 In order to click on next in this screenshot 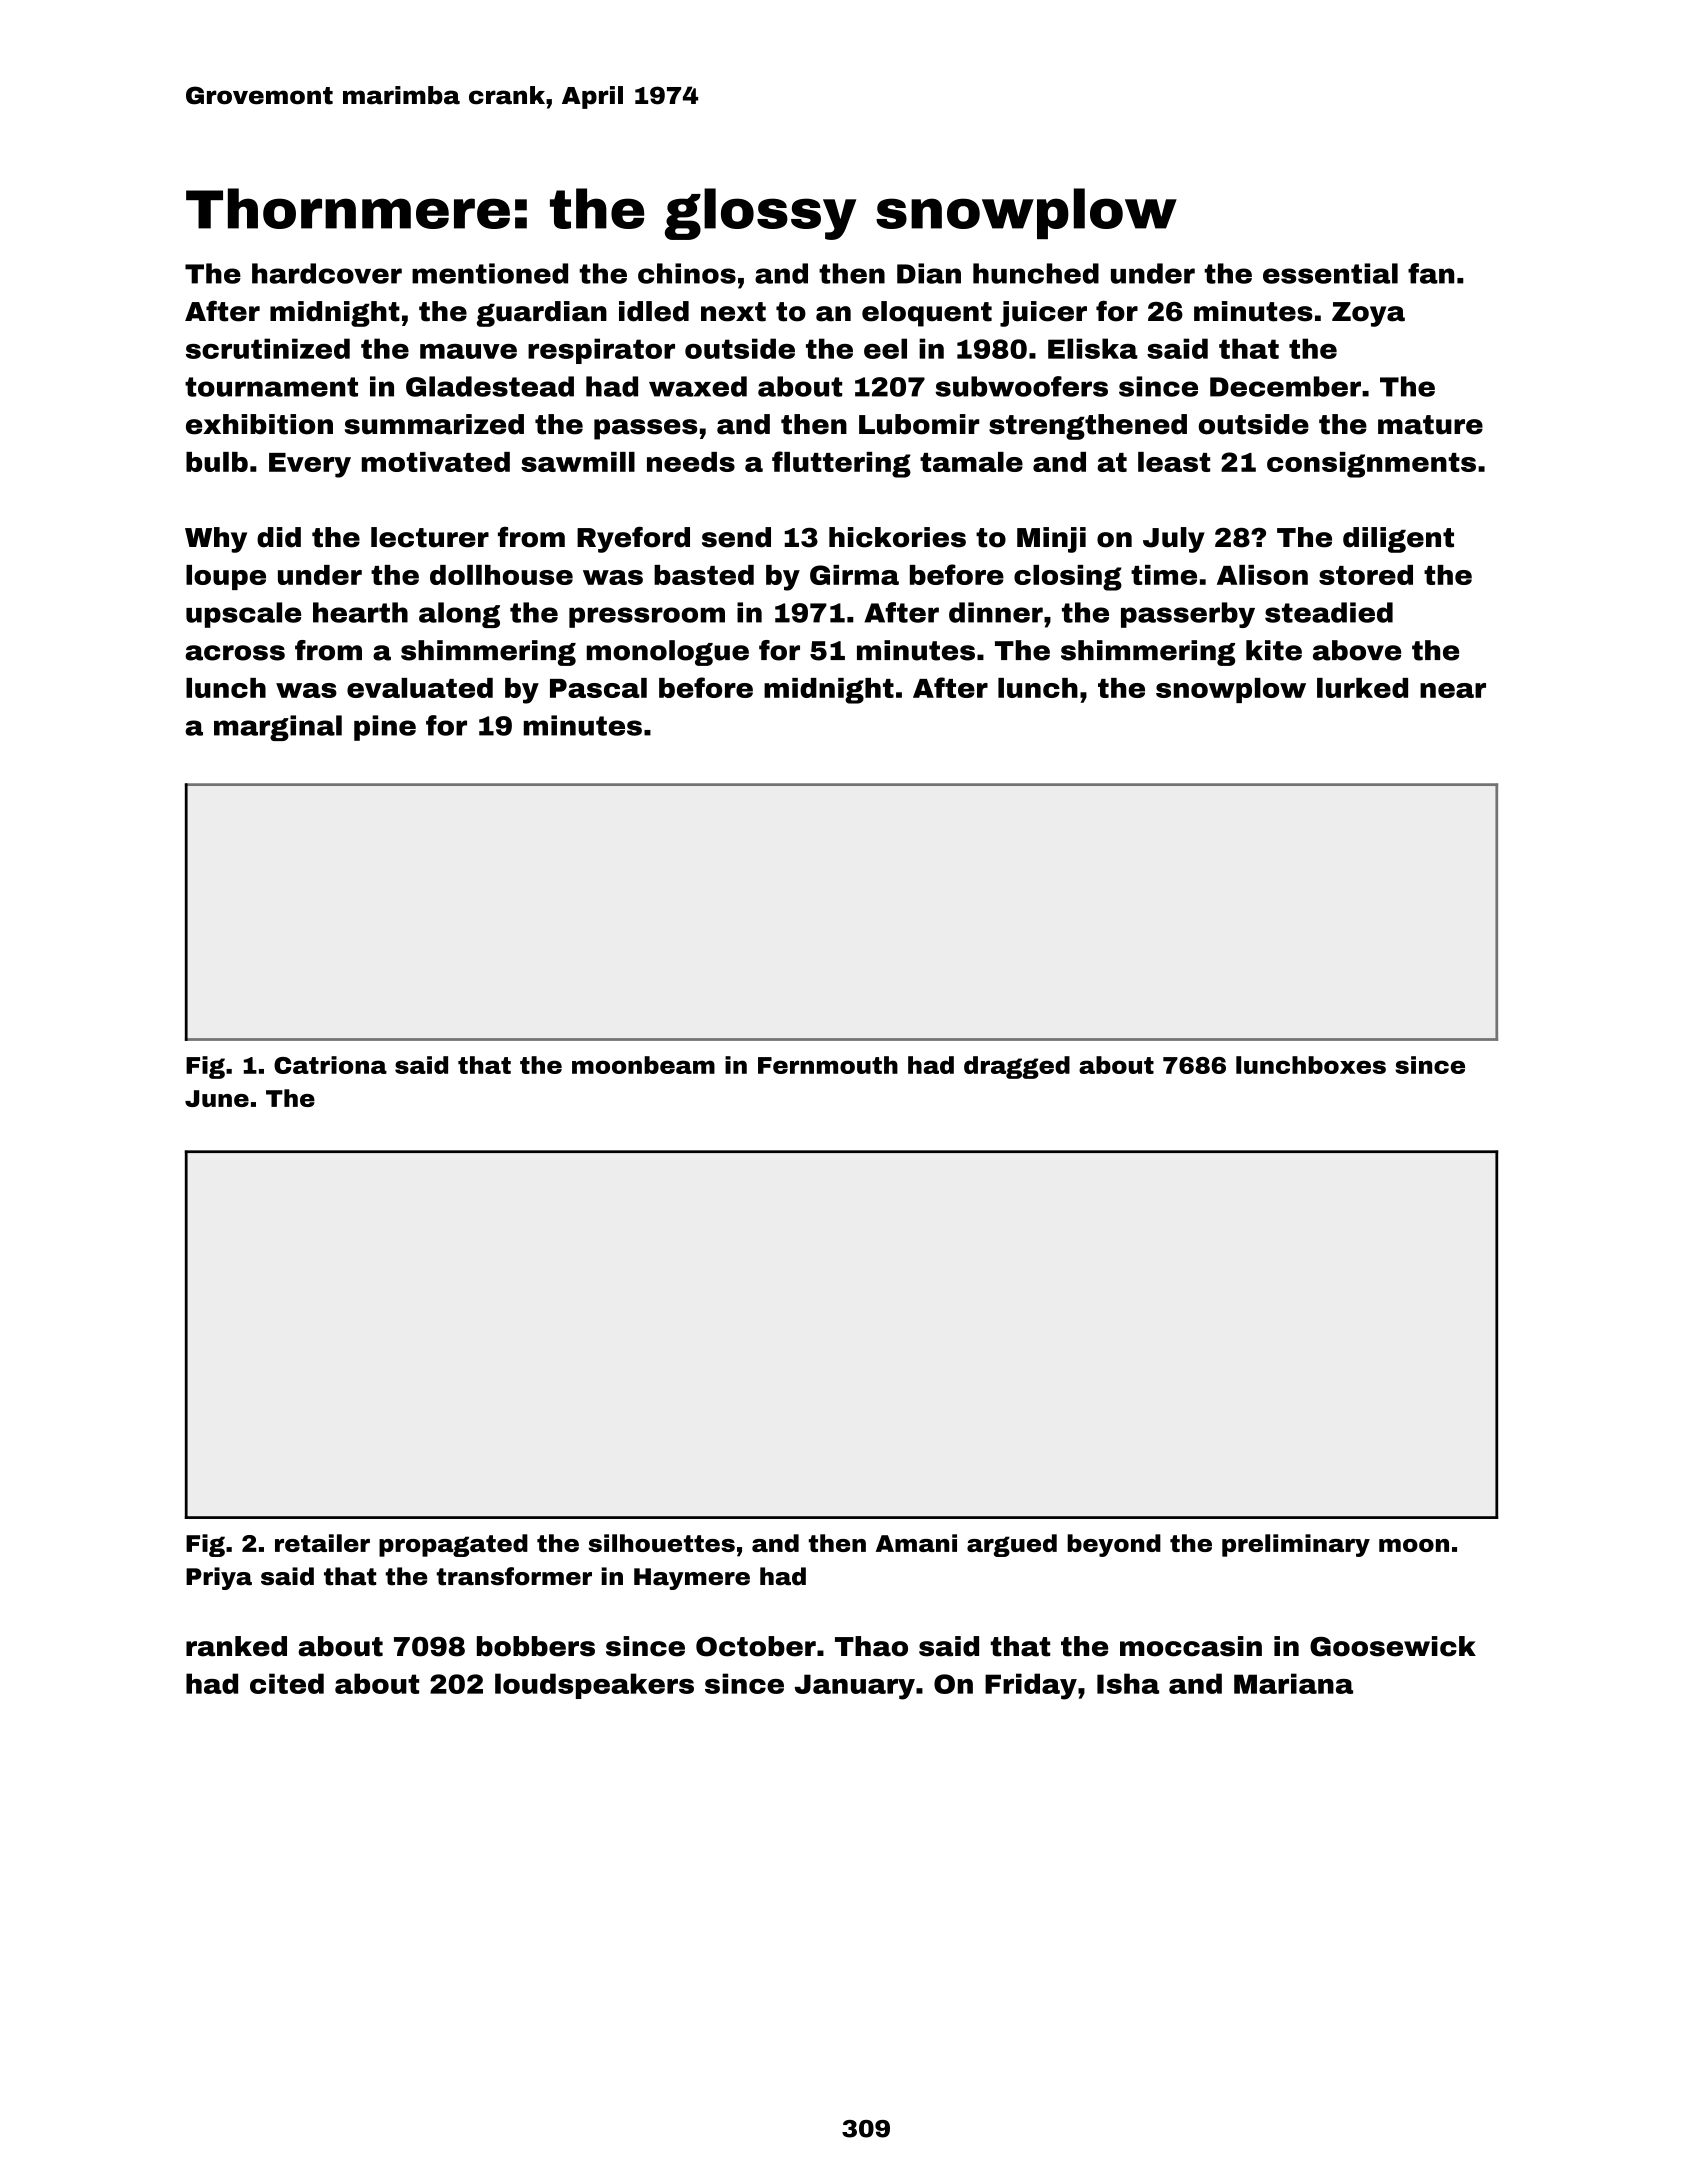, I will do `click(733, 312)`.
